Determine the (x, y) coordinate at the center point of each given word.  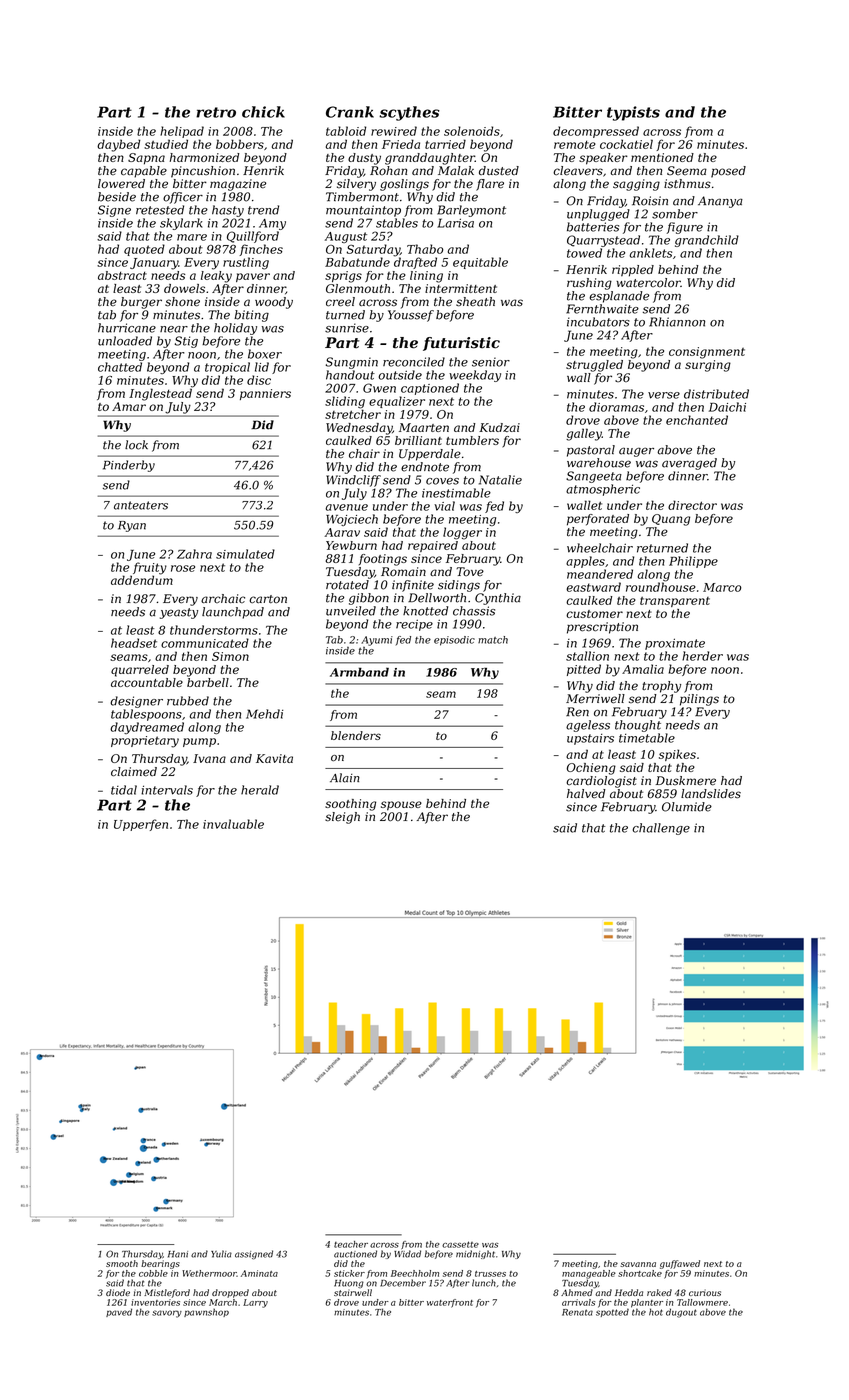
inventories (155, 1302)
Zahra (194, 554)
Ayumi (377, 641)
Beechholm (415, 1273)
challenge (661, 829)
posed (728, 172)
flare (490, 185)
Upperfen (141, 825)
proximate (675, 644)
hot (656, 1312)
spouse (401, 806)
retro (216, 112)
